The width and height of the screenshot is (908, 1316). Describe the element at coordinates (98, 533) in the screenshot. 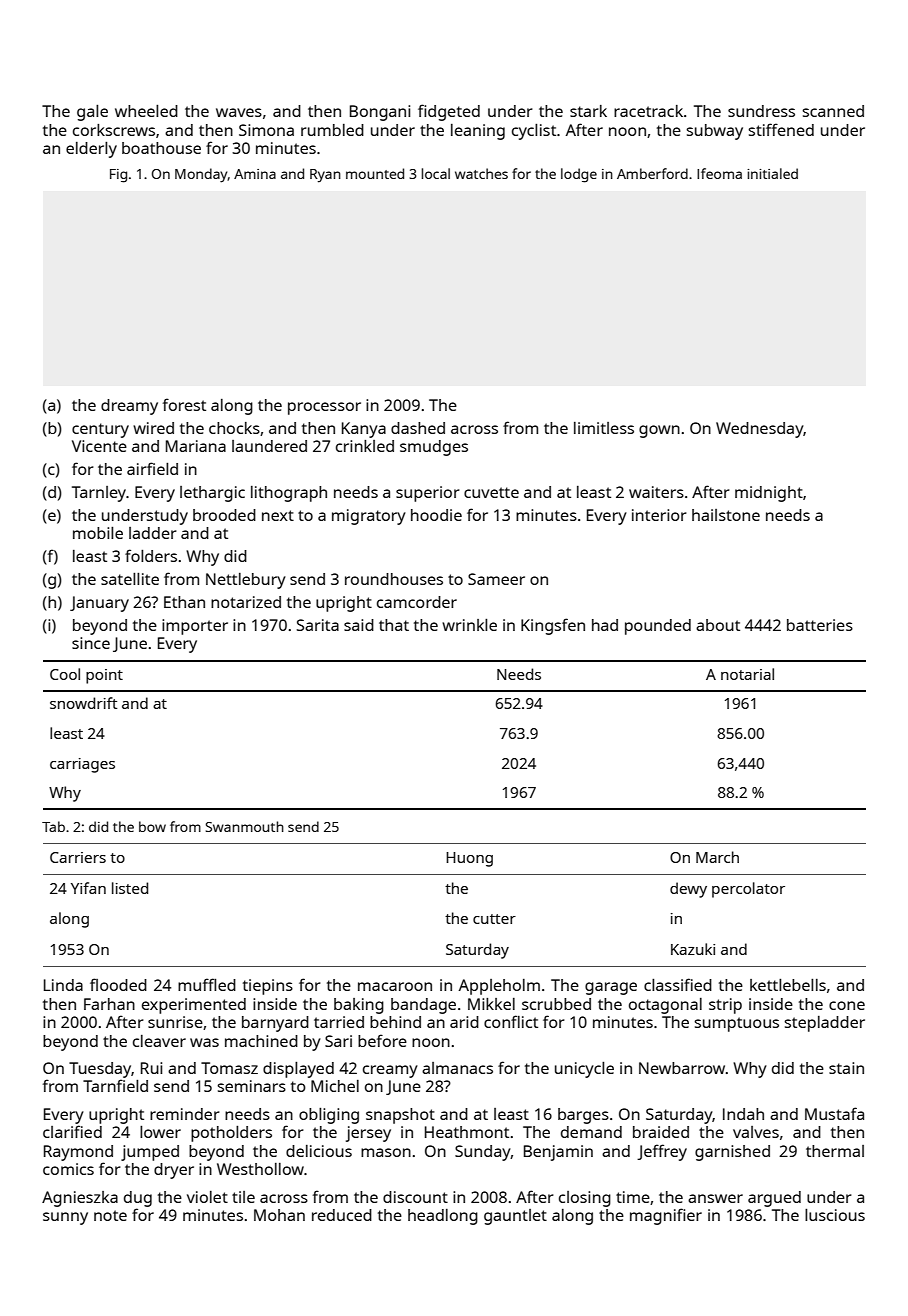

I see `mobile` at that location.
